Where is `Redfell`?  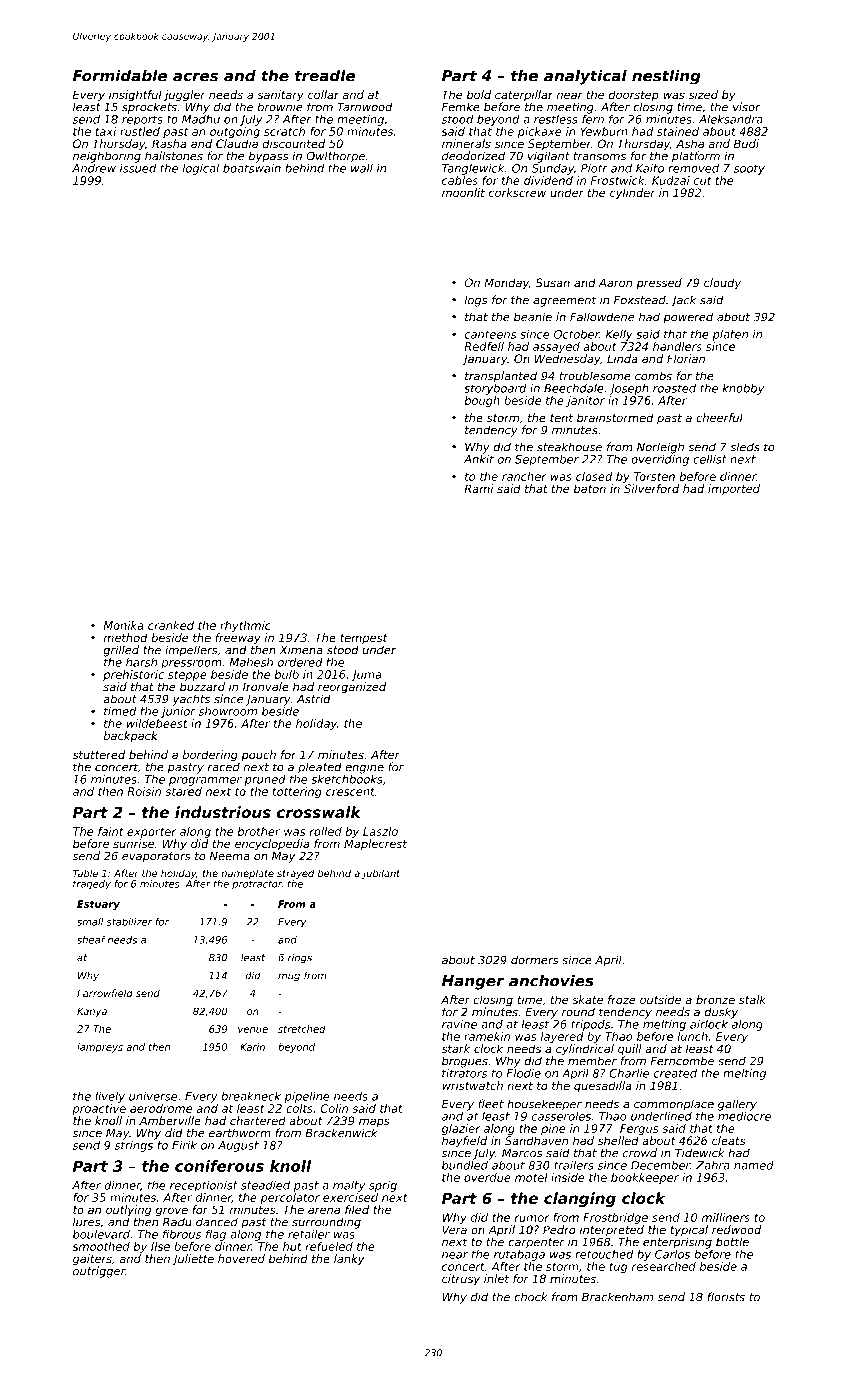 Redfell is located at coordinates (484, 346).
